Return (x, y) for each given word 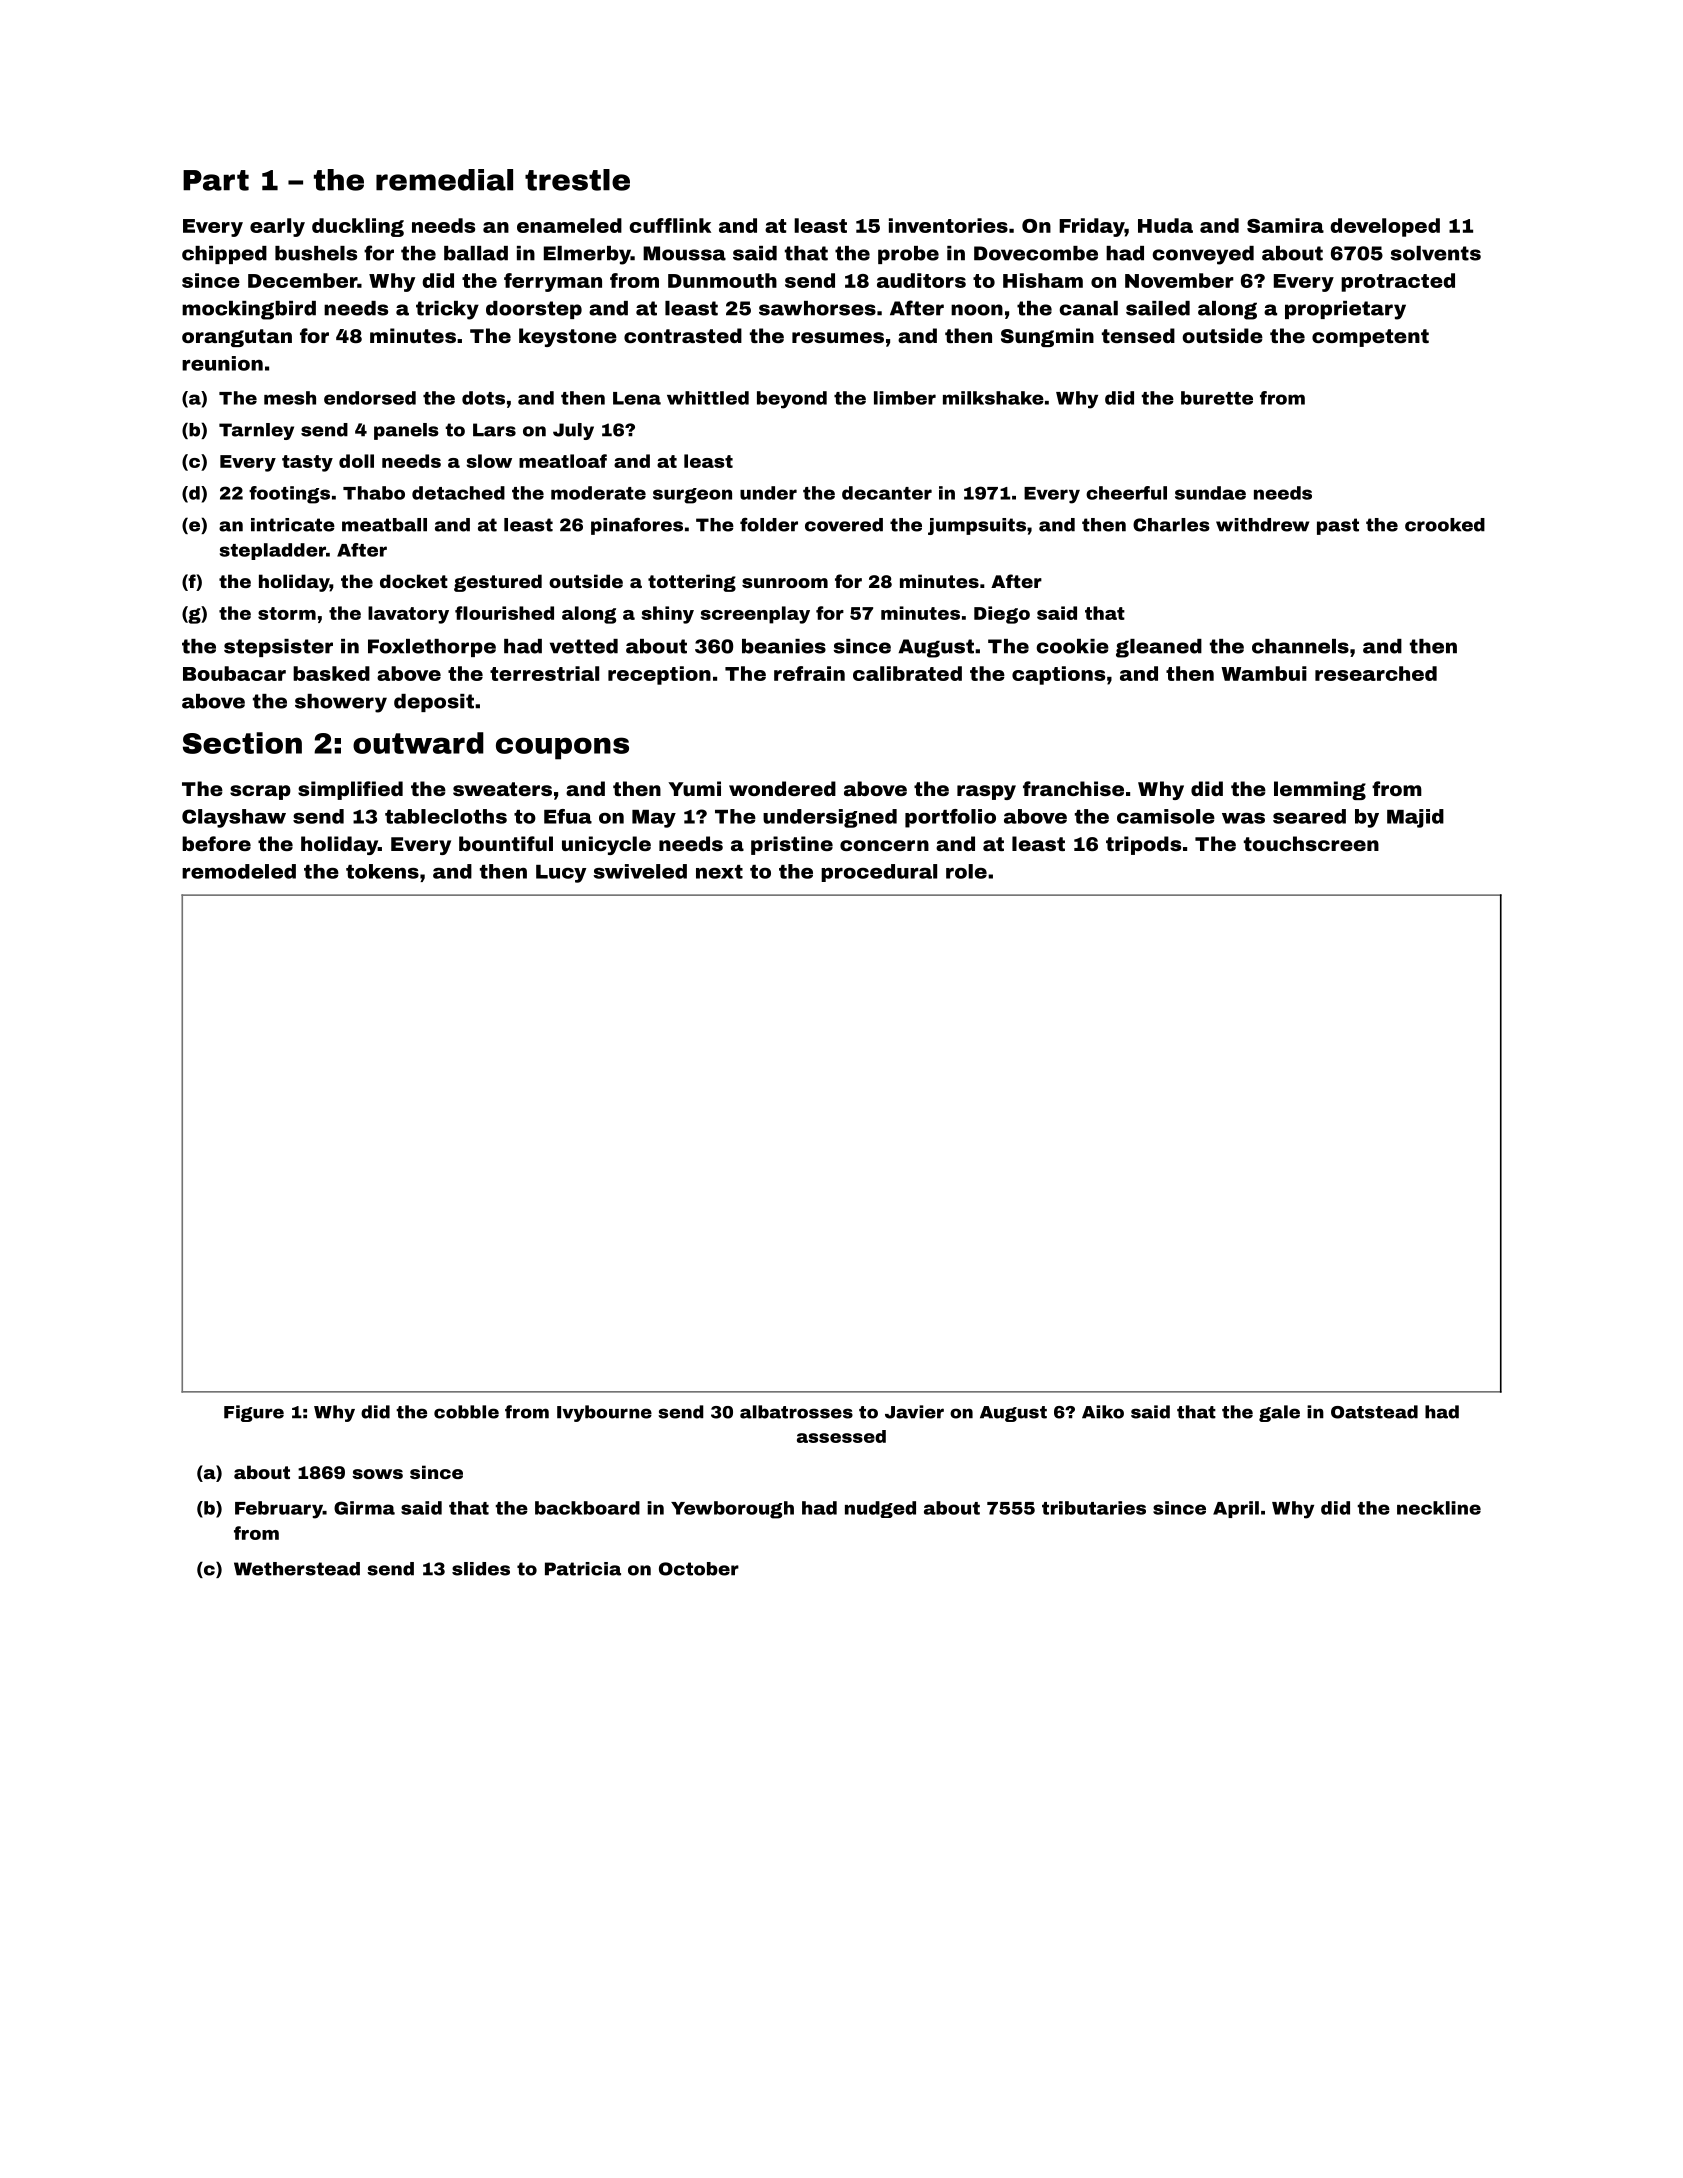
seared (1309, 816)
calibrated (907, 673)
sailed (1158, 308)
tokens (382, 871)
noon (977, 310)
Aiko (1103, 1412)
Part (216, 180)
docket (414, 581)
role (966, 871)
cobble (466, 1412)
